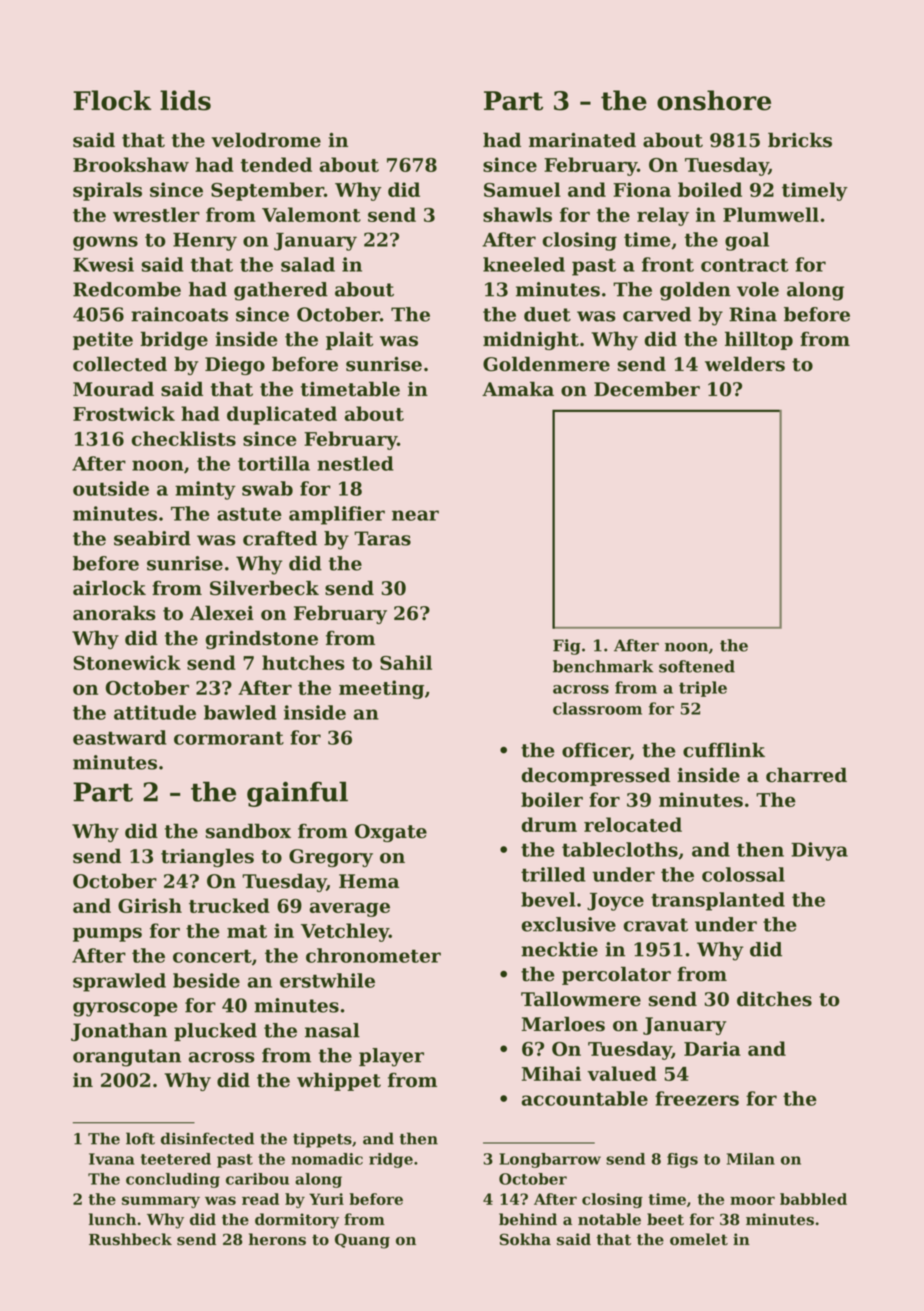 The height and width of the image is (1311, 924). Describe the element at coordinates (415, 515) in the image. I see `near` at that location.
